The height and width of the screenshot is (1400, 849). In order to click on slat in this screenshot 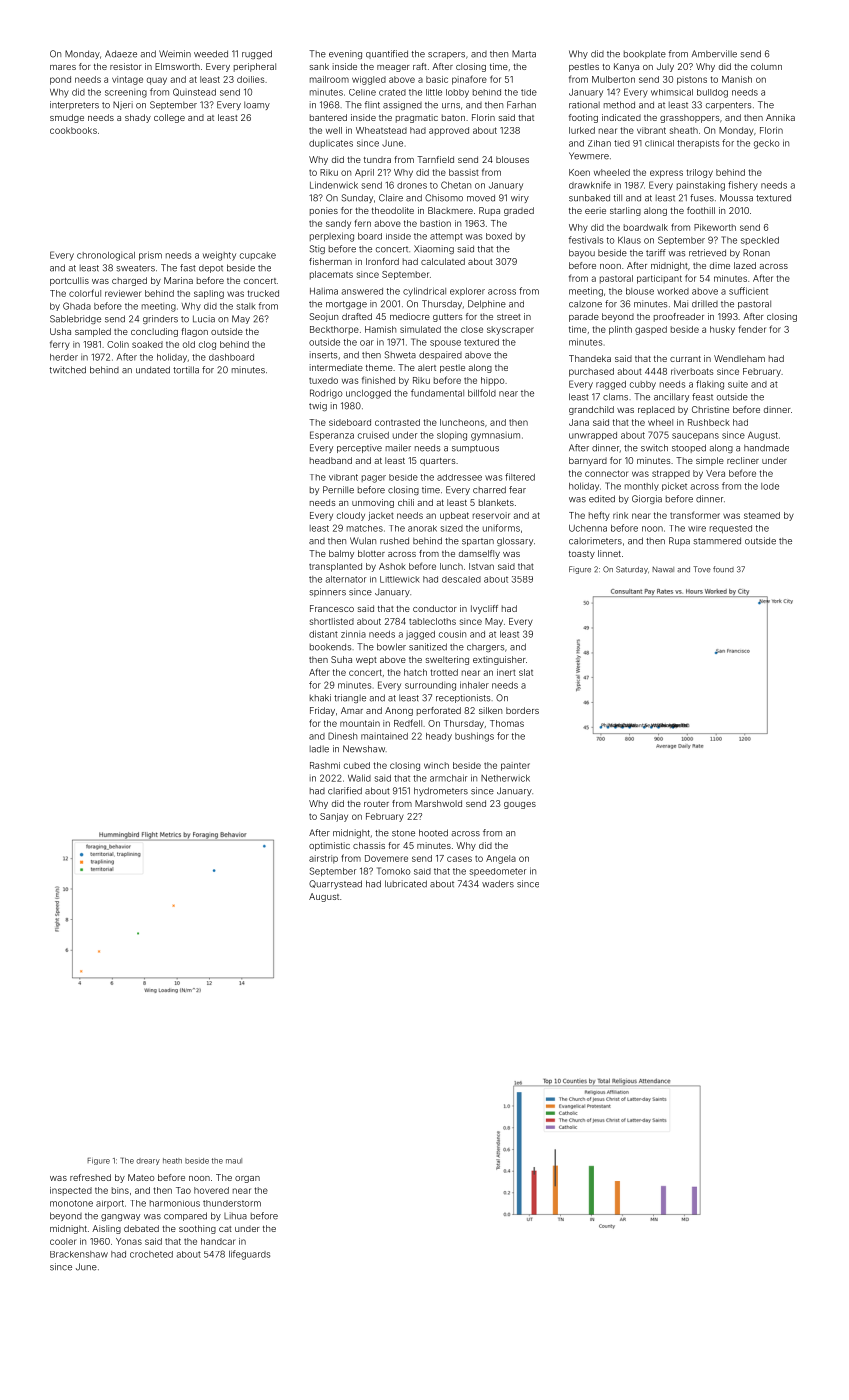, I will do `click(526, 672)`.
